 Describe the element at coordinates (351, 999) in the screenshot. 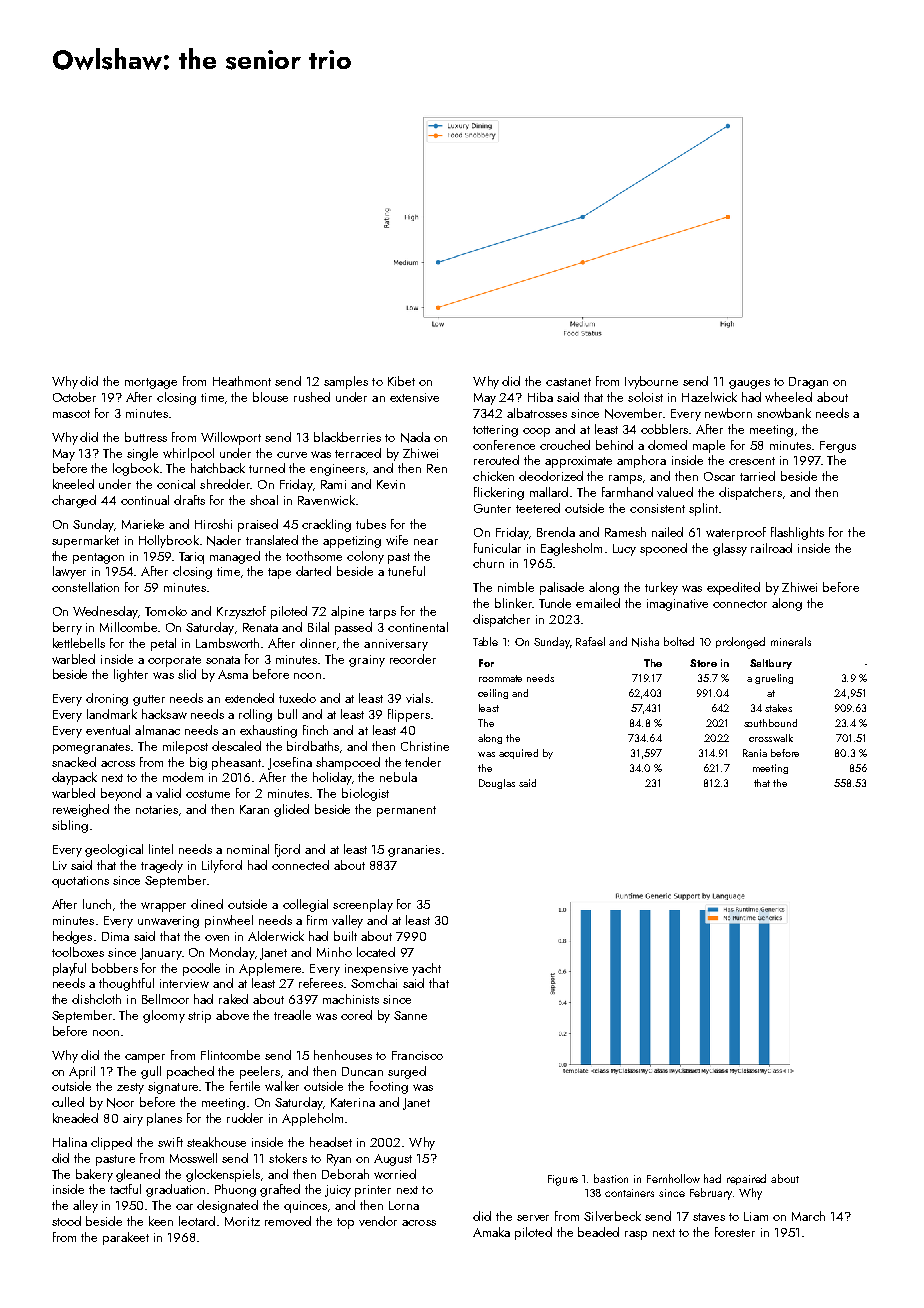

I see `machinists` at that location.
